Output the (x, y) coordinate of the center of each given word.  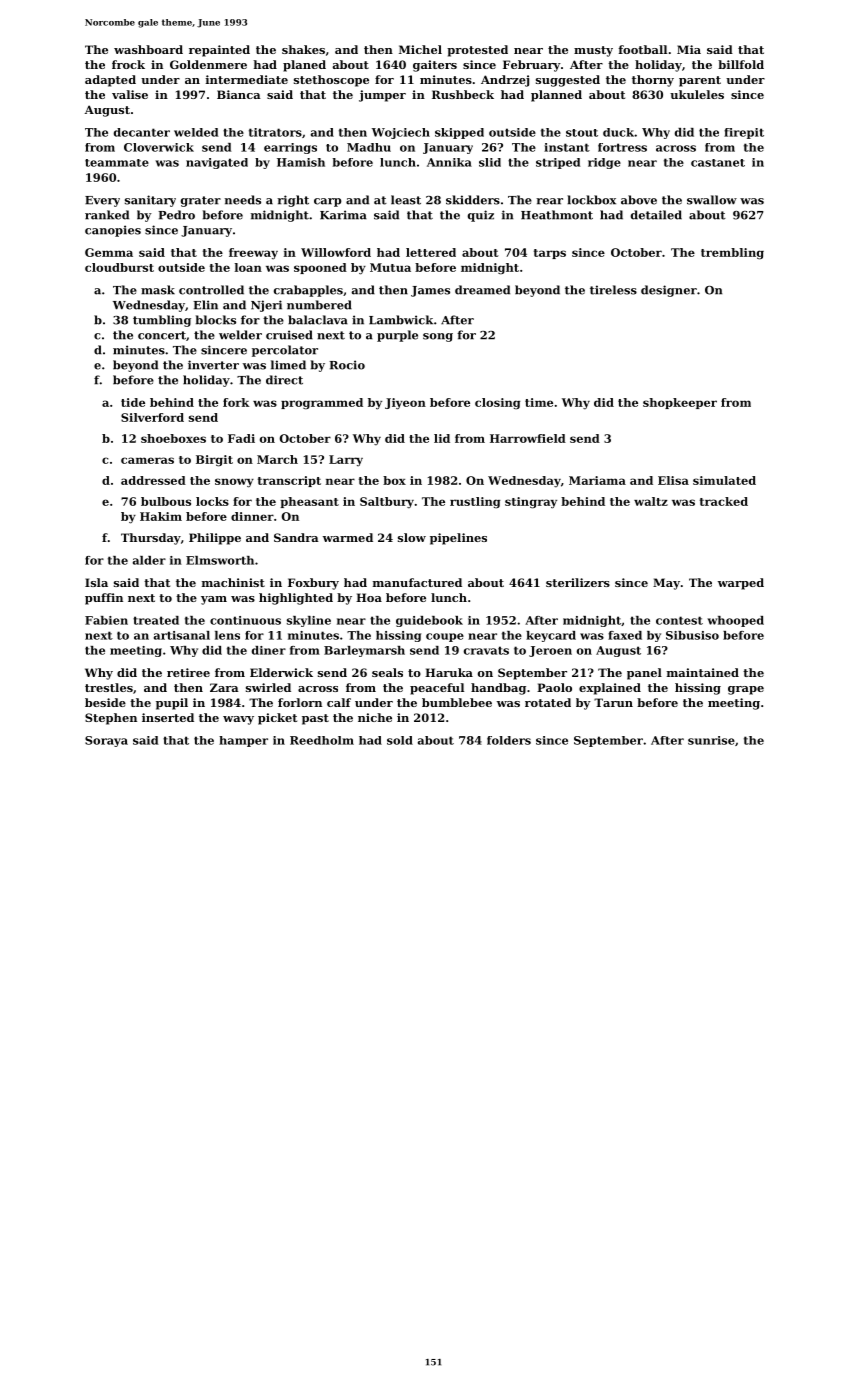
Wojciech (401, 133)
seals (387, 672)
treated (156, 620)
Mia (689, 49)
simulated (724, 480)
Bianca (239, 94)
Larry (346, 460)
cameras (147, 460)
